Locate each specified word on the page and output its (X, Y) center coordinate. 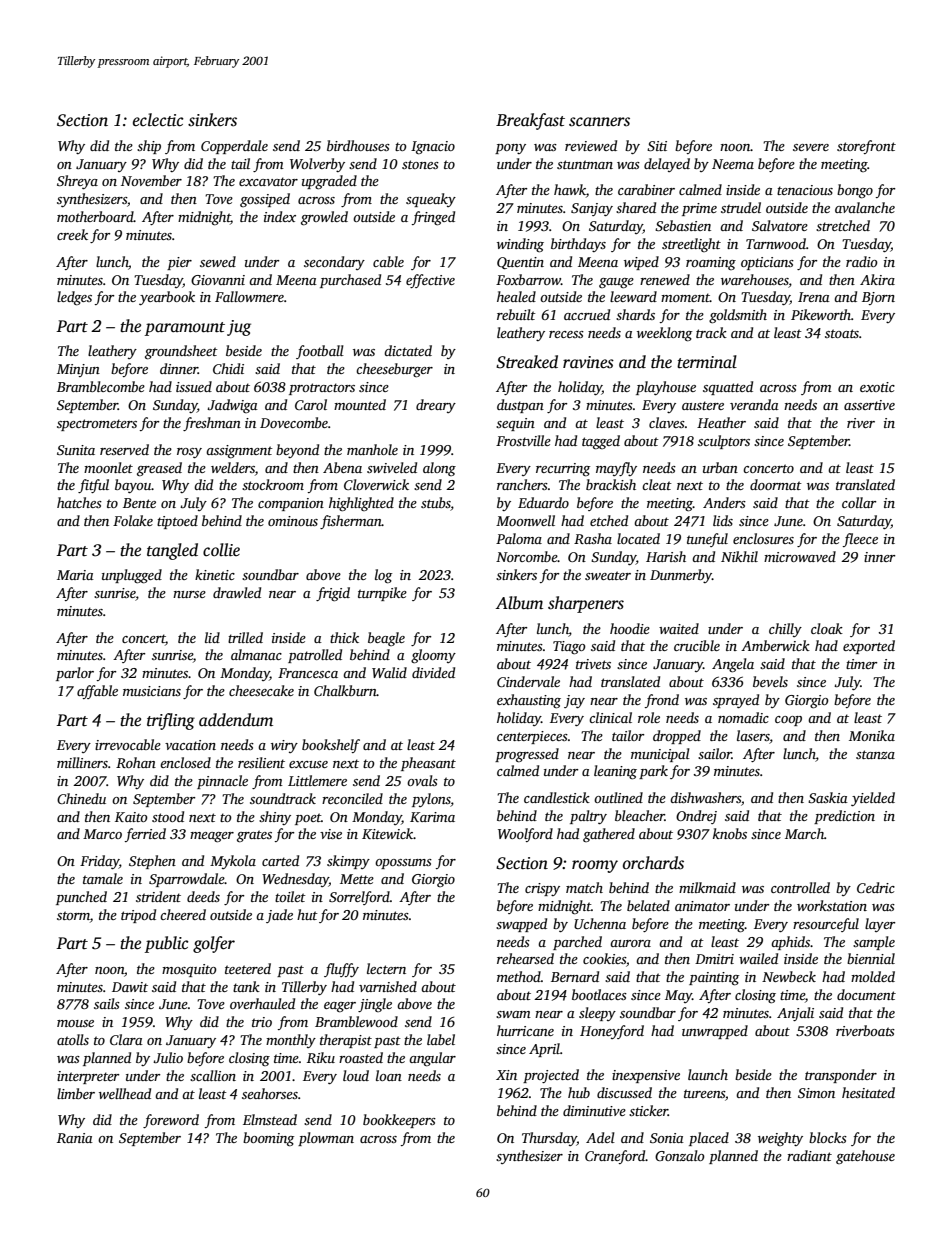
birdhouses (358, 145)
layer (880, 925)
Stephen (152, 862)
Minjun (78, 370)
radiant (809, 1155)
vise (331, 834)
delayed (667, 165)
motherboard (95, 216)
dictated (408, 350)
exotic (877, 387)
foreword (171, 1121)
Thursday (549, 1139)
